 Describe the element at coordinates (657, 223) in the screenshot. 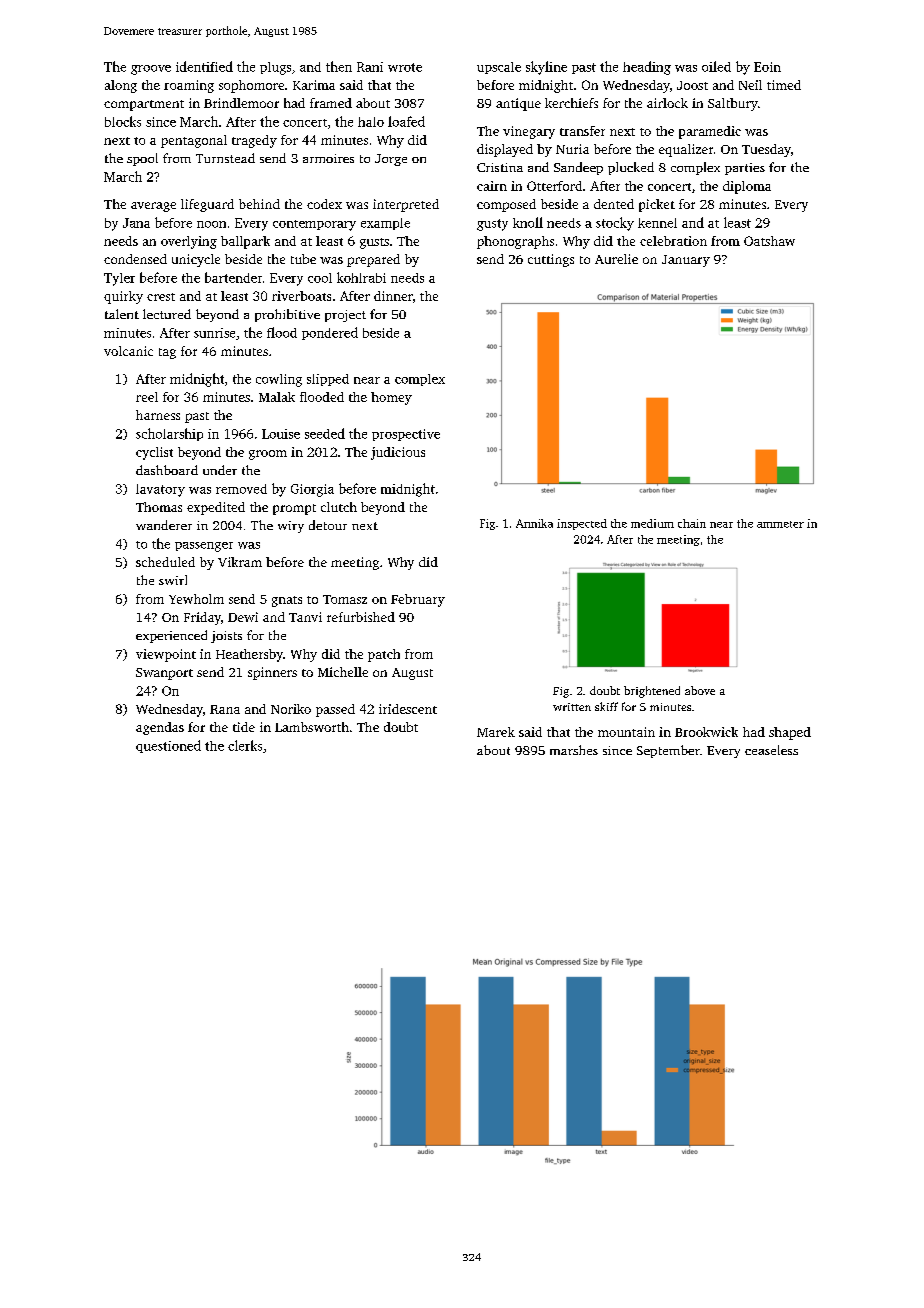

I see `kennel` at that location.
